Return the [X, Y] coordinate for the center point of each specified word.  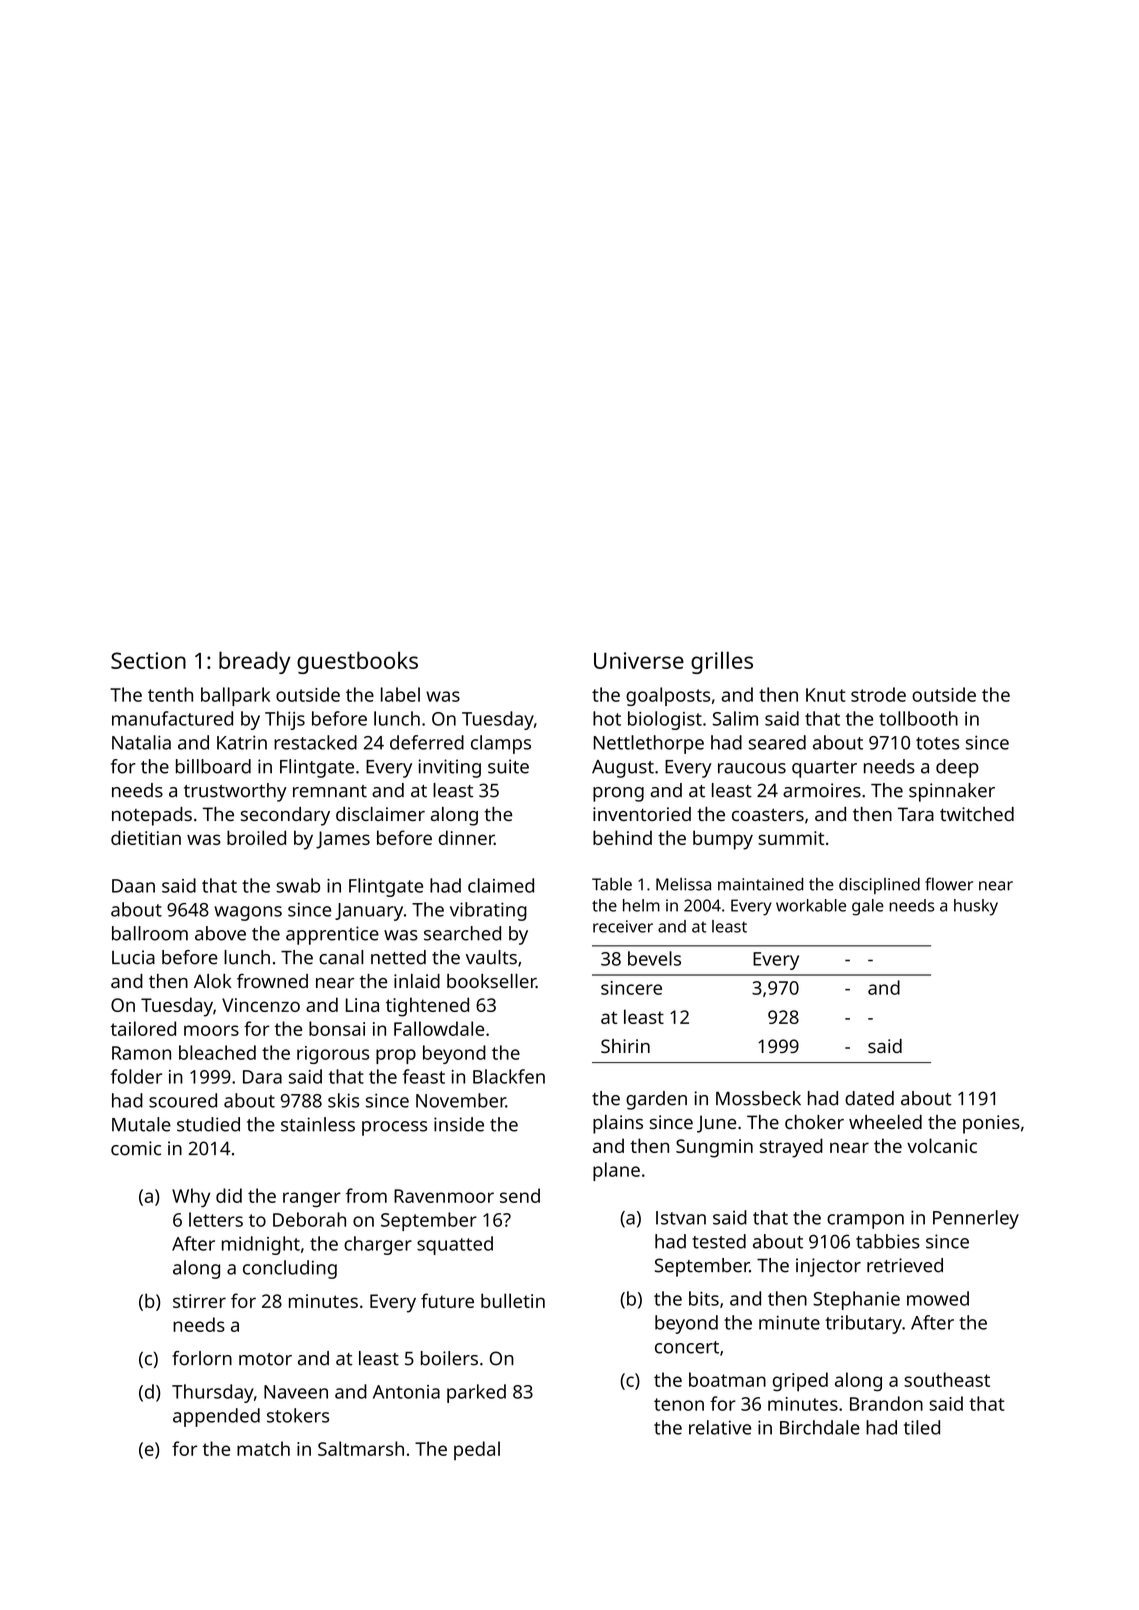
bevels [654, 958]
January [369, 912]
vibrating [488, 911]
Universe [639, 660]
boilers [449, 1358]
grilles [722, 662]
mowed [938, 1298]
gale [868, 907]
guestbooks [357, 662]
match [263, 1448]
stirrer [199, 1301]
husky [976, 907]
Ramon [141, 1053]
